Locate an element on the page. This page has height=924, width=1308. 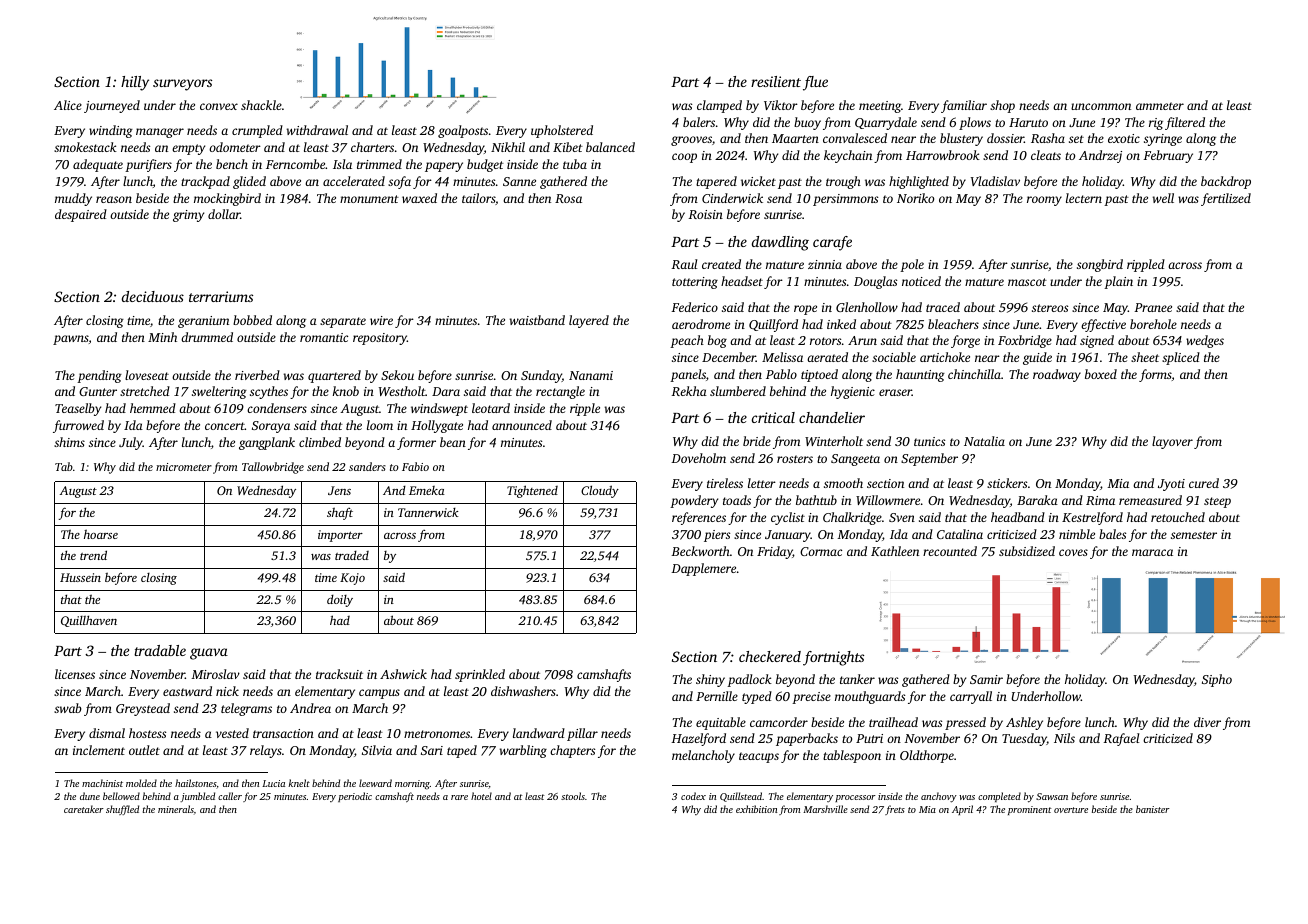
warbling is located at coordinates (523, 751).
